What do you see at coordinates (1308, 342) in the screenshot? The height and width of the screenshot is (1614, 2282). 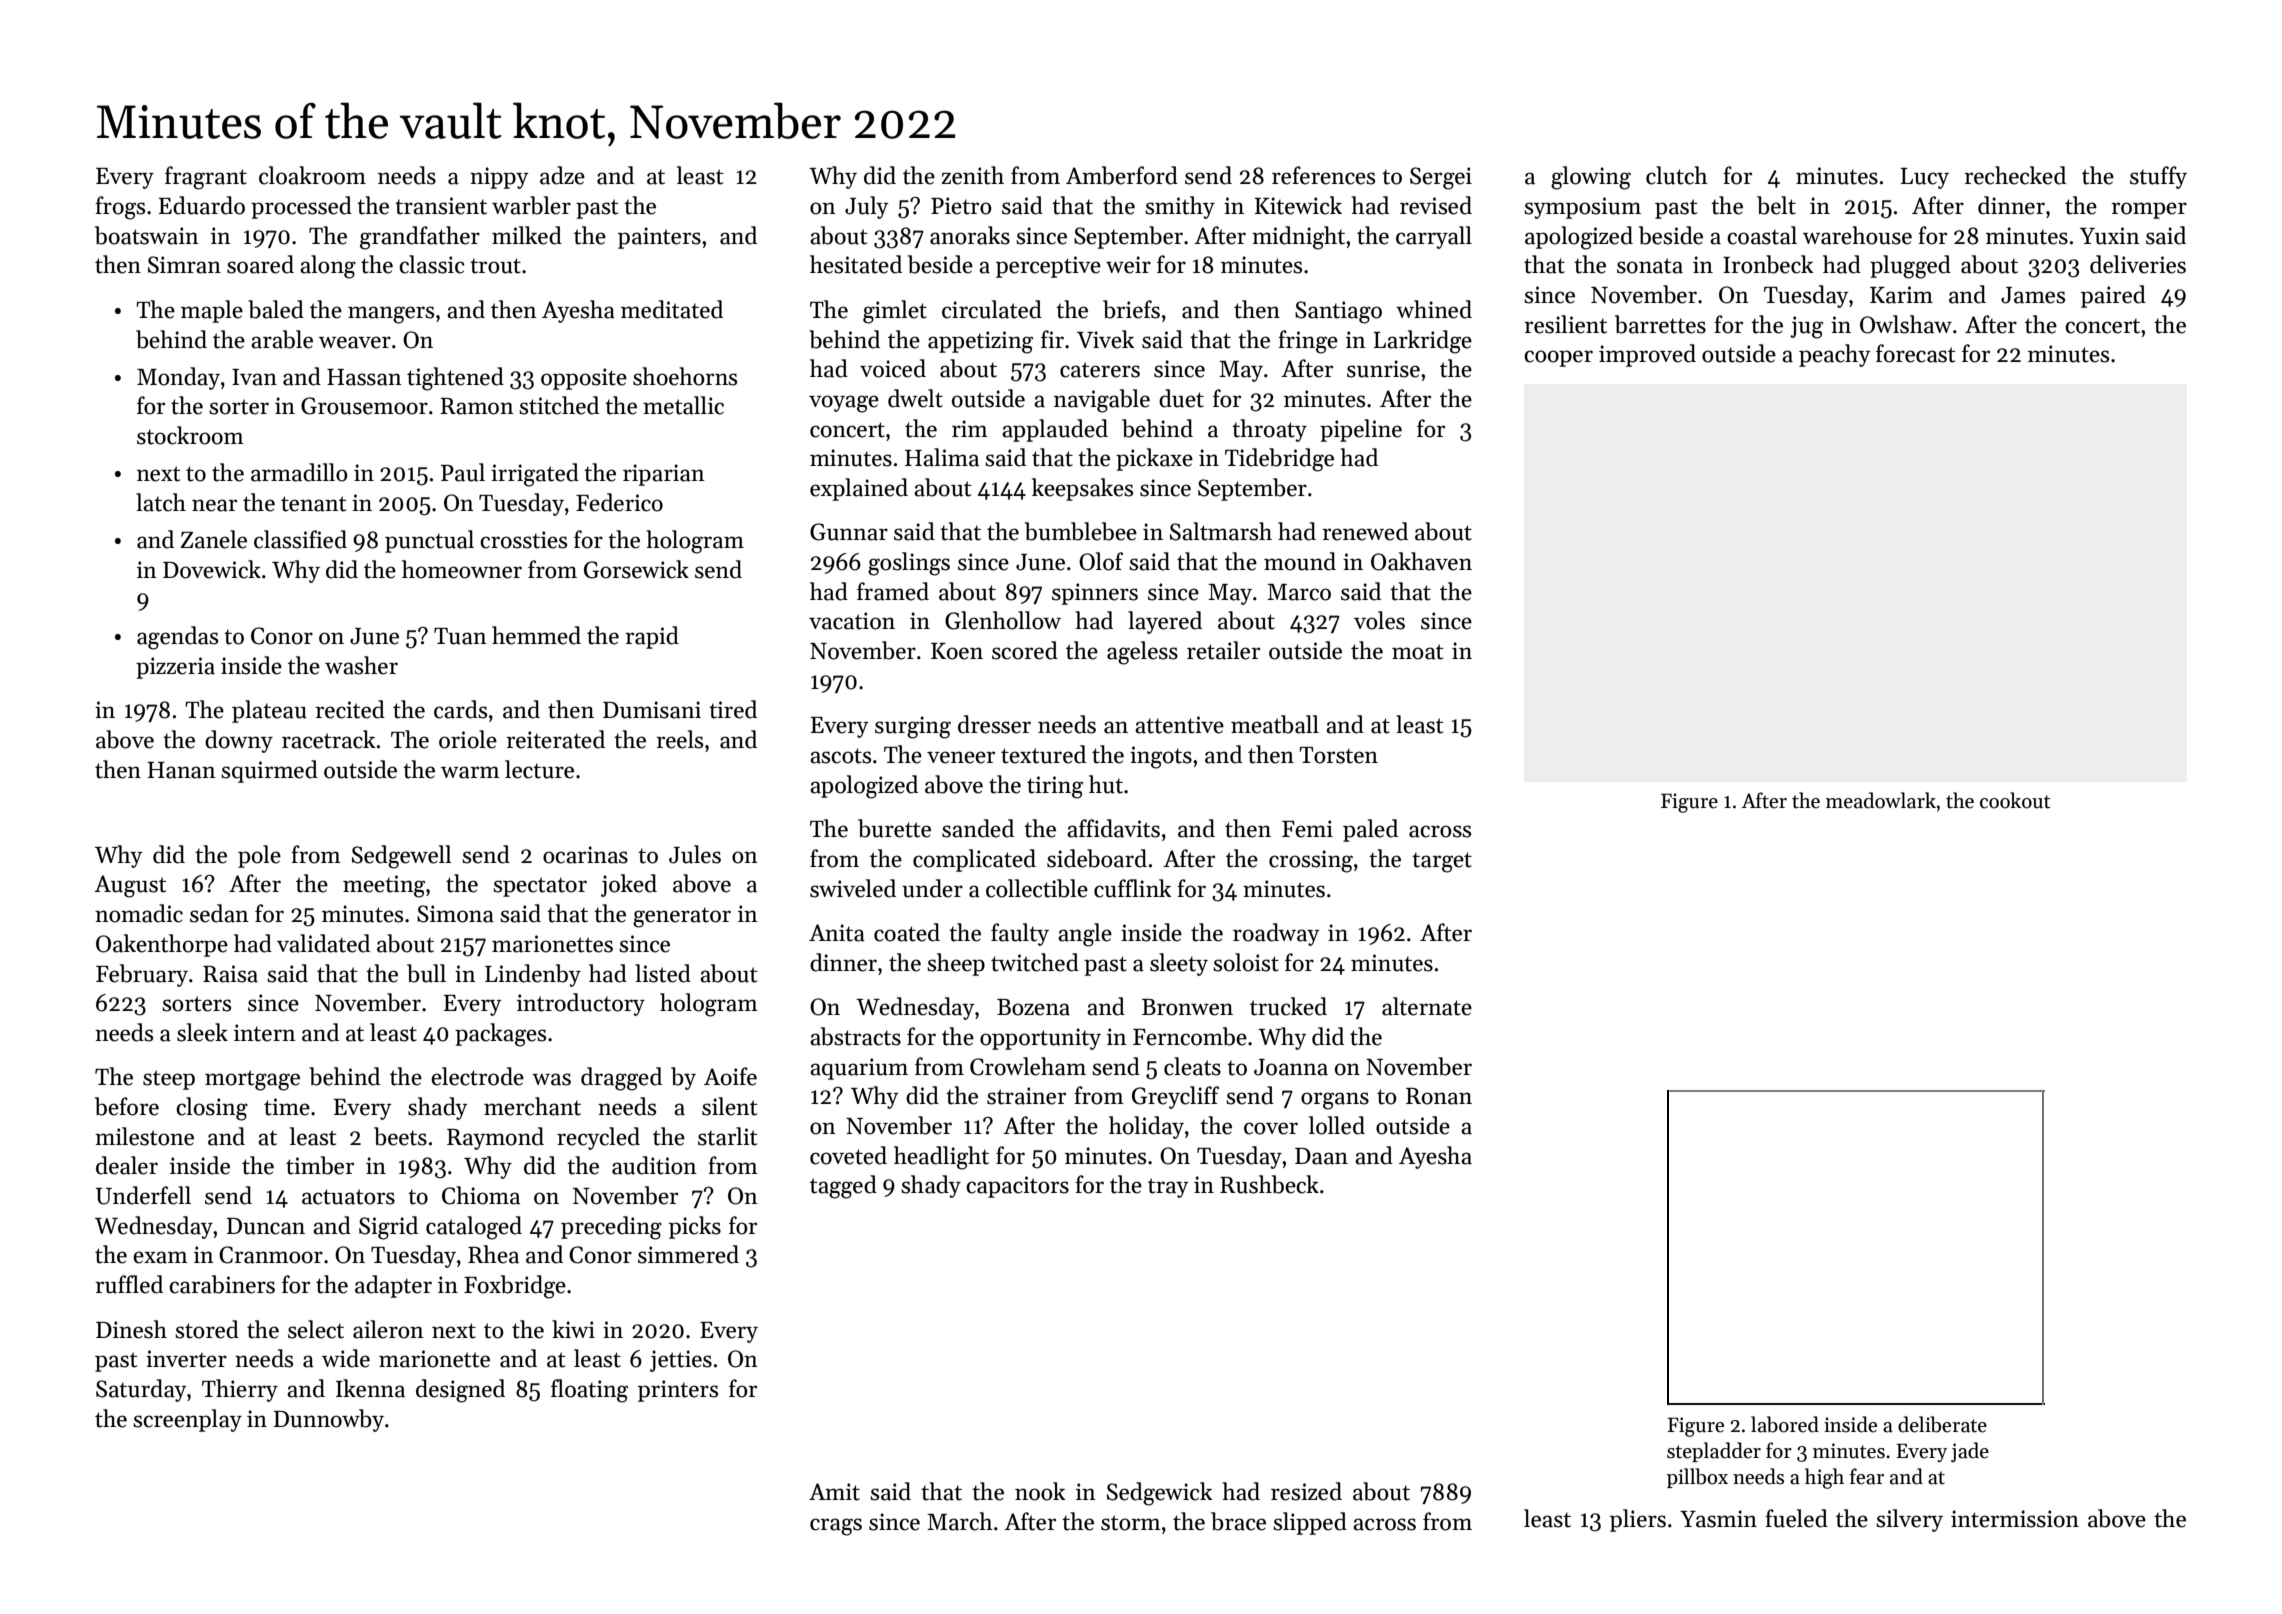 I see `fringe` at bounding box center [1308, 342].
